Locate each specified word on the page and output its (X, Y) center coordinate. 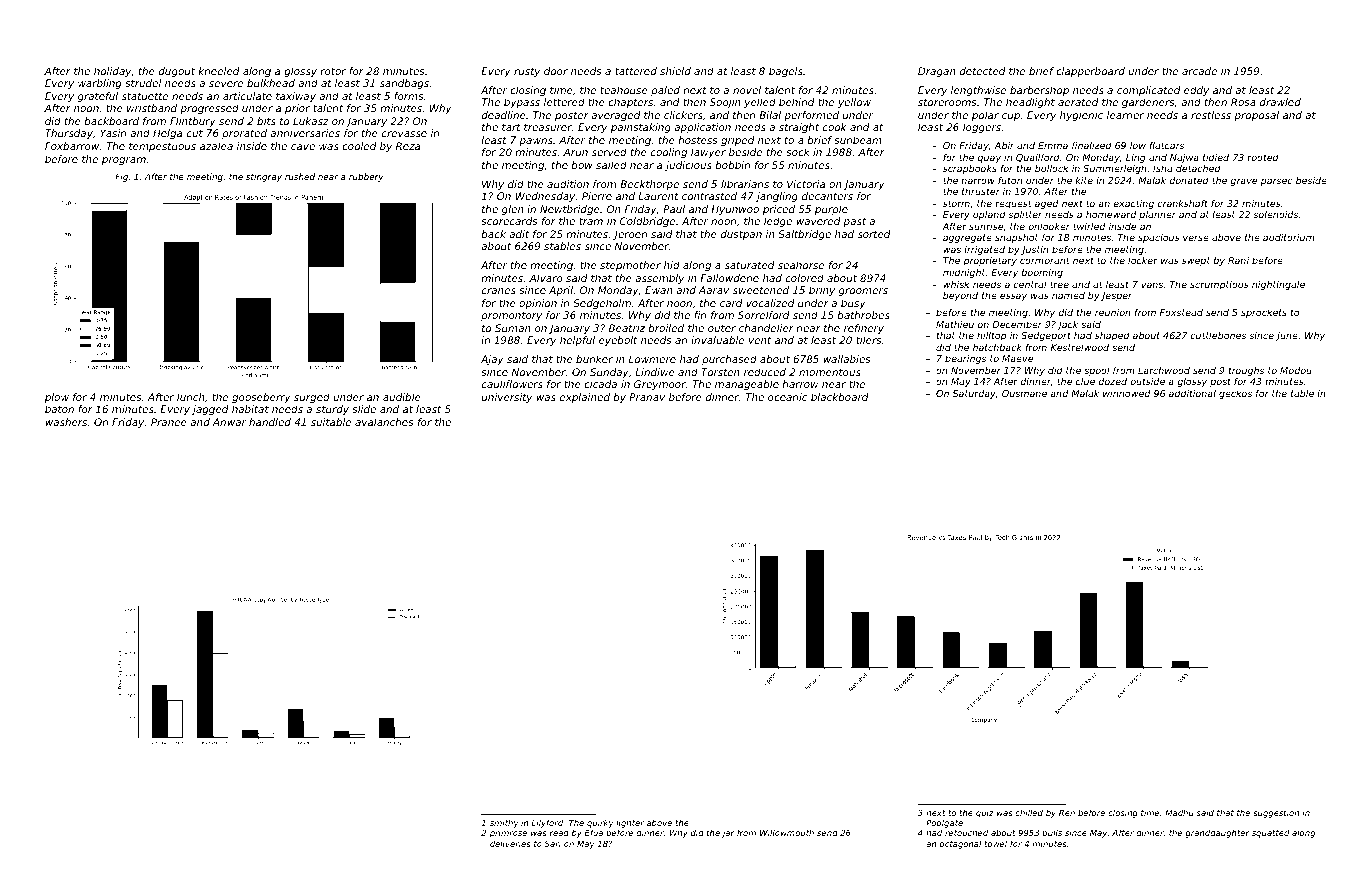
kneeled (219, 71)
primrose (508, 833)
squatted (1270, 834)
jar (728, 834)
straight (799, 128)
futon (1010, 180)
